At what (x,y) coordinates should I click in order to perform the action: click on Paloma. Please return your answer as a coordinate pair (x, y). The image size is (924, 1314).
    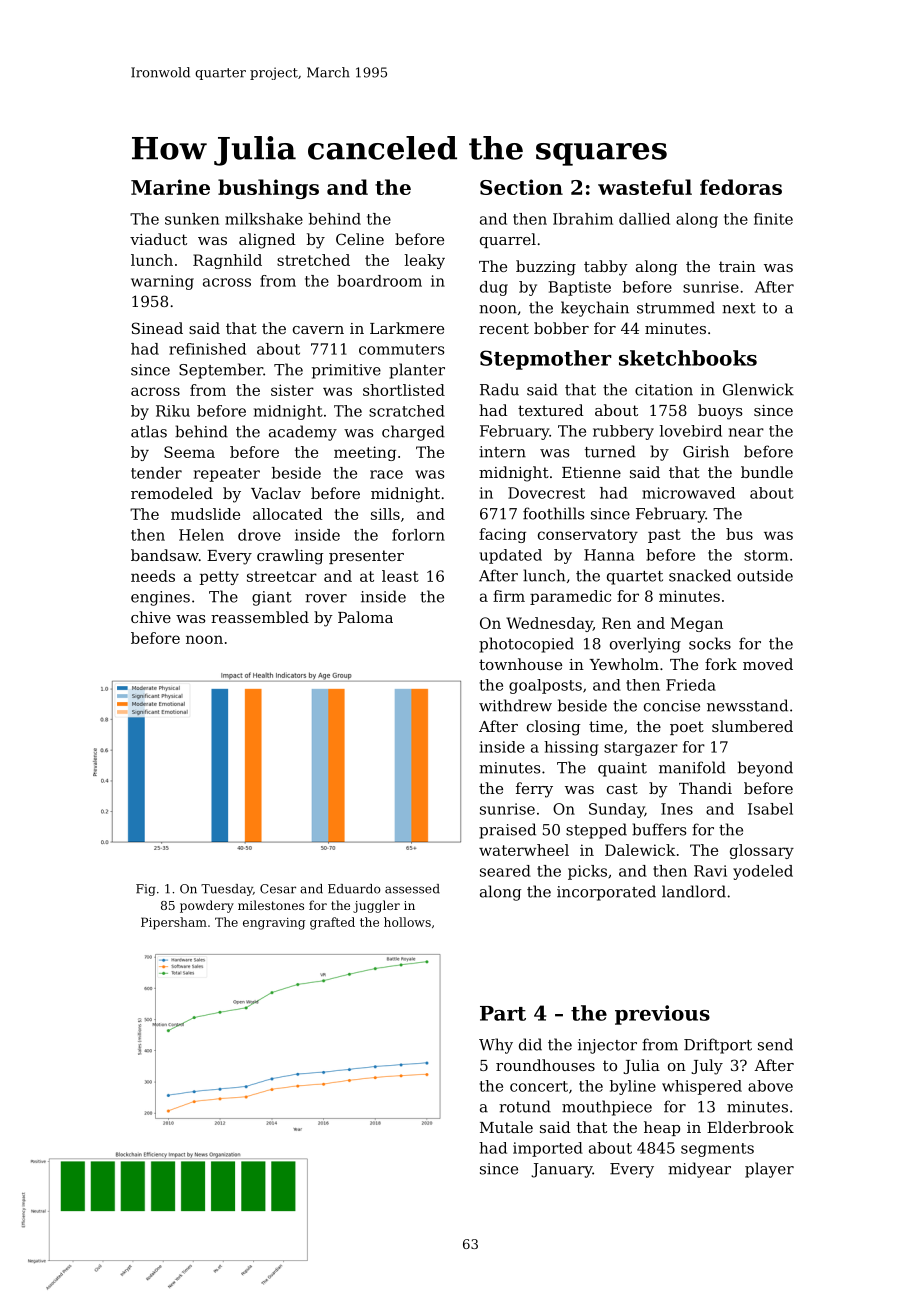
    Looking at the image, I should click on (365, 617).
